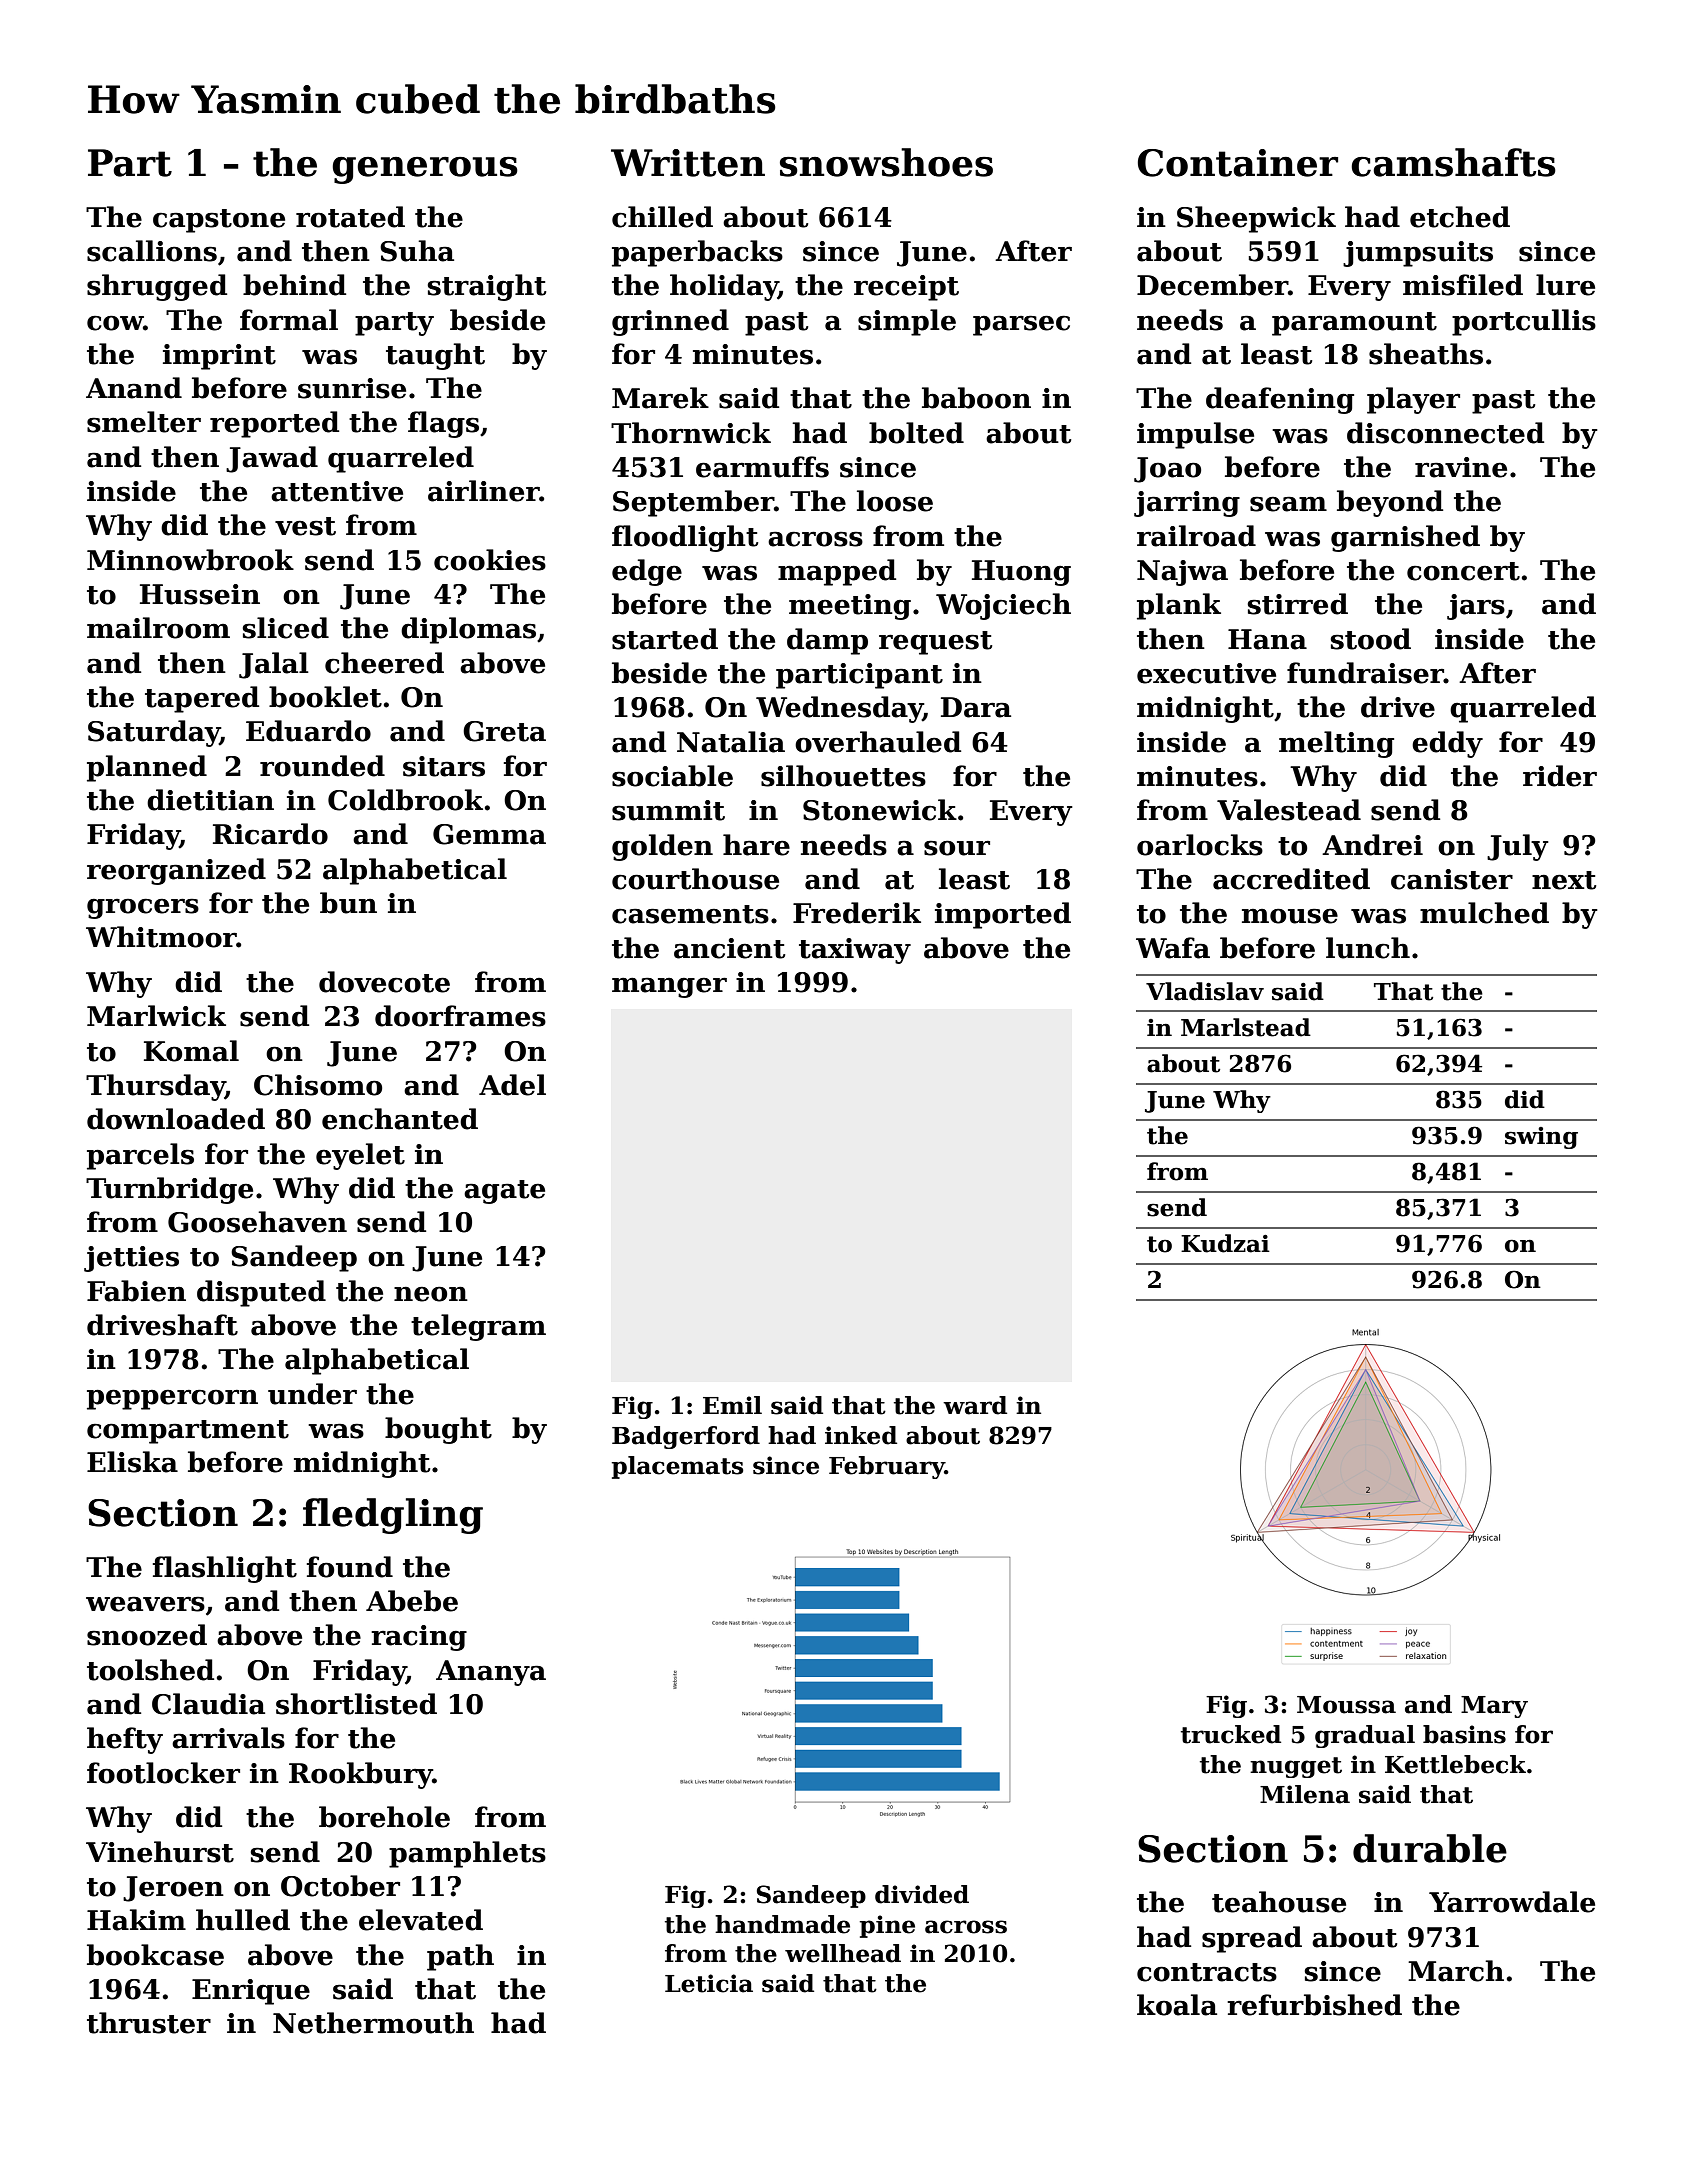 This document has width=1683, height=2178. I want to click on rider, so click(1560, 776).
